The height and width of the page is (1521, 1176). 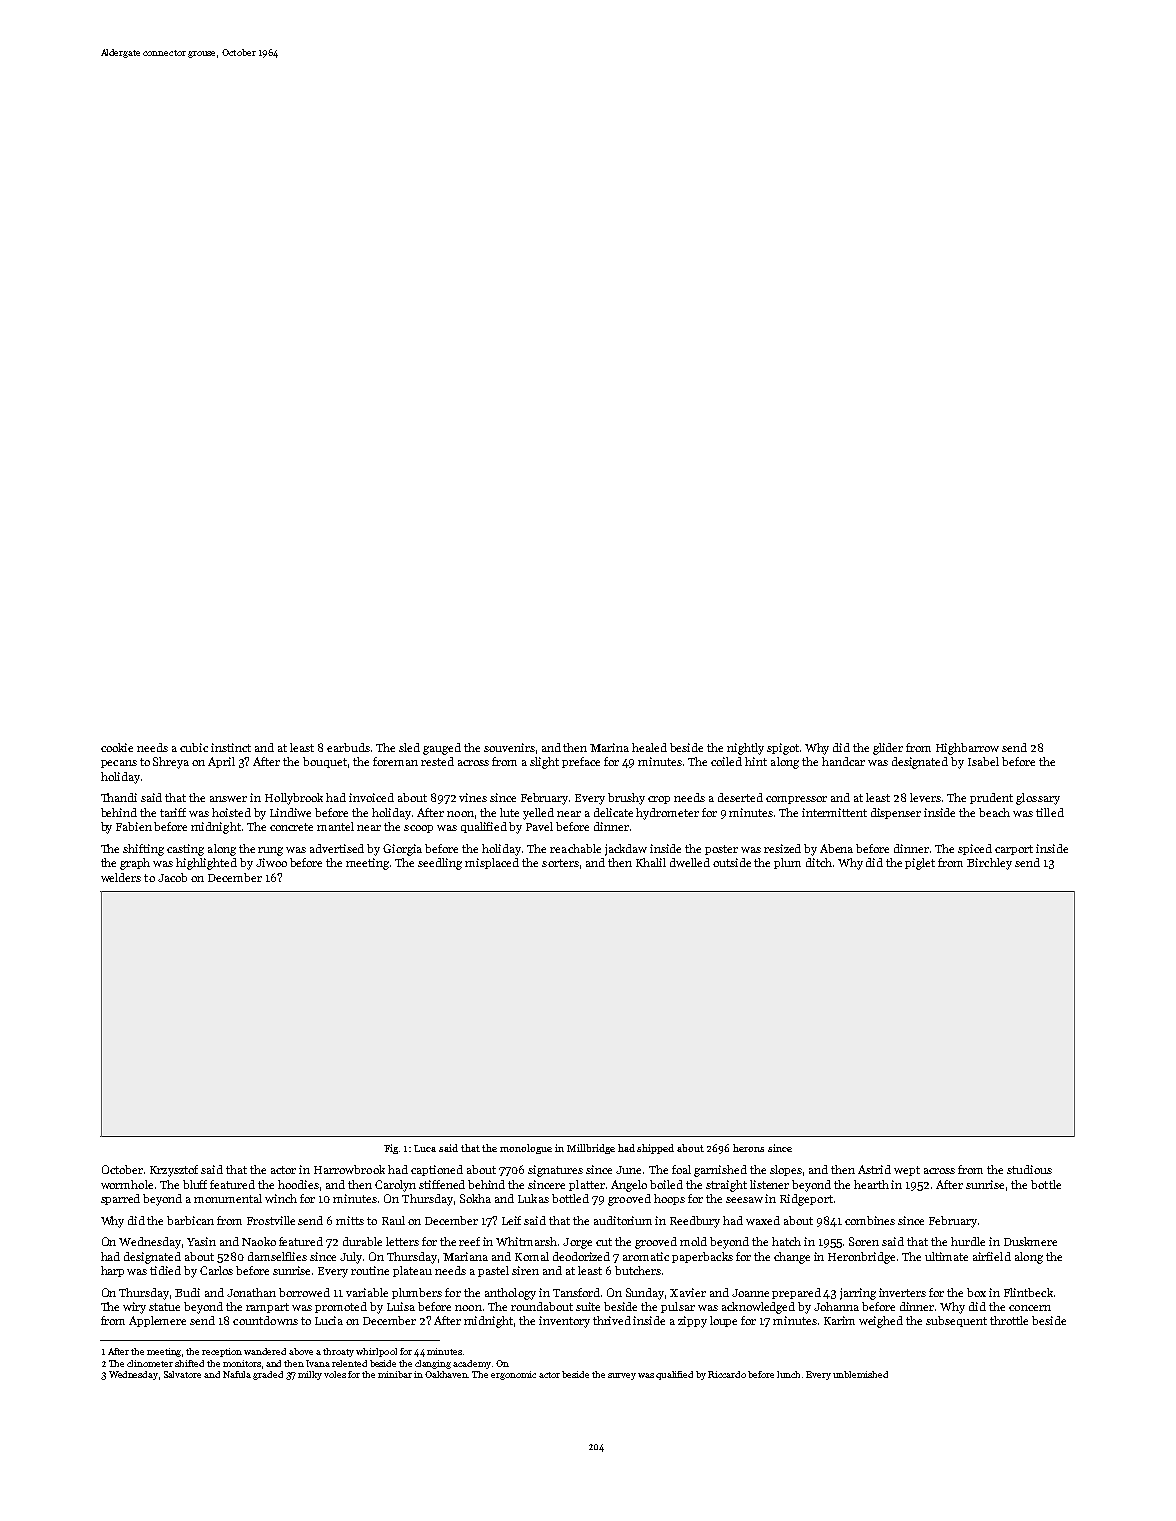 I want to click on bouquet, so click(x=325, y=762).
